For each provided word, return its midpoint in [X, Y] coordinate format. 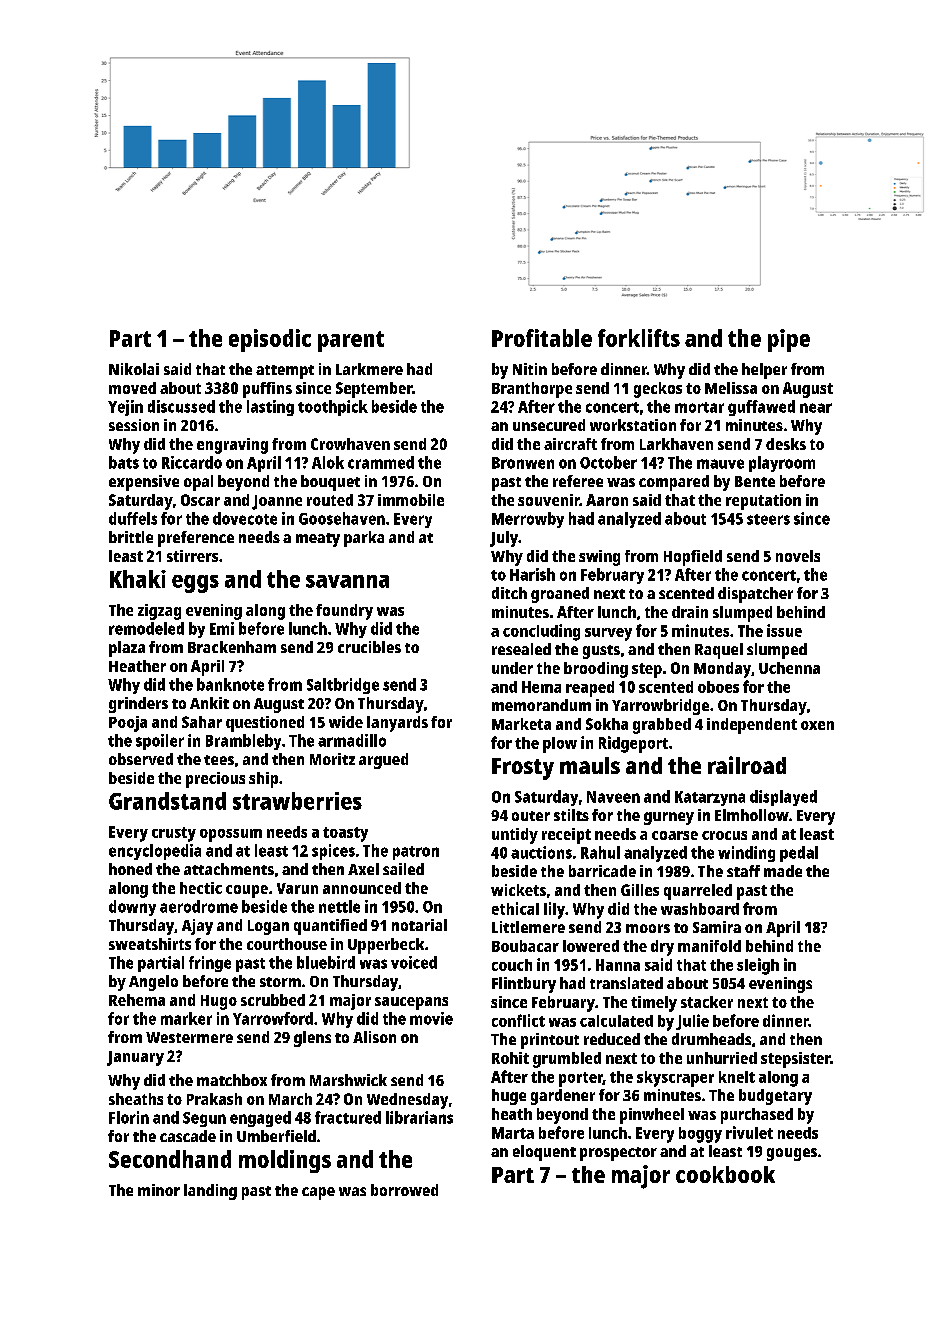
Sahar [202, 722]
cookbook [725, 1174]
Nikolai [134, 369]
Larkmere [369, 369]
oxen [817, 725]
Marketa [521, 724]
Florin [129, 1117]
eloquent [544, 1153]
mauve [720, 464]
